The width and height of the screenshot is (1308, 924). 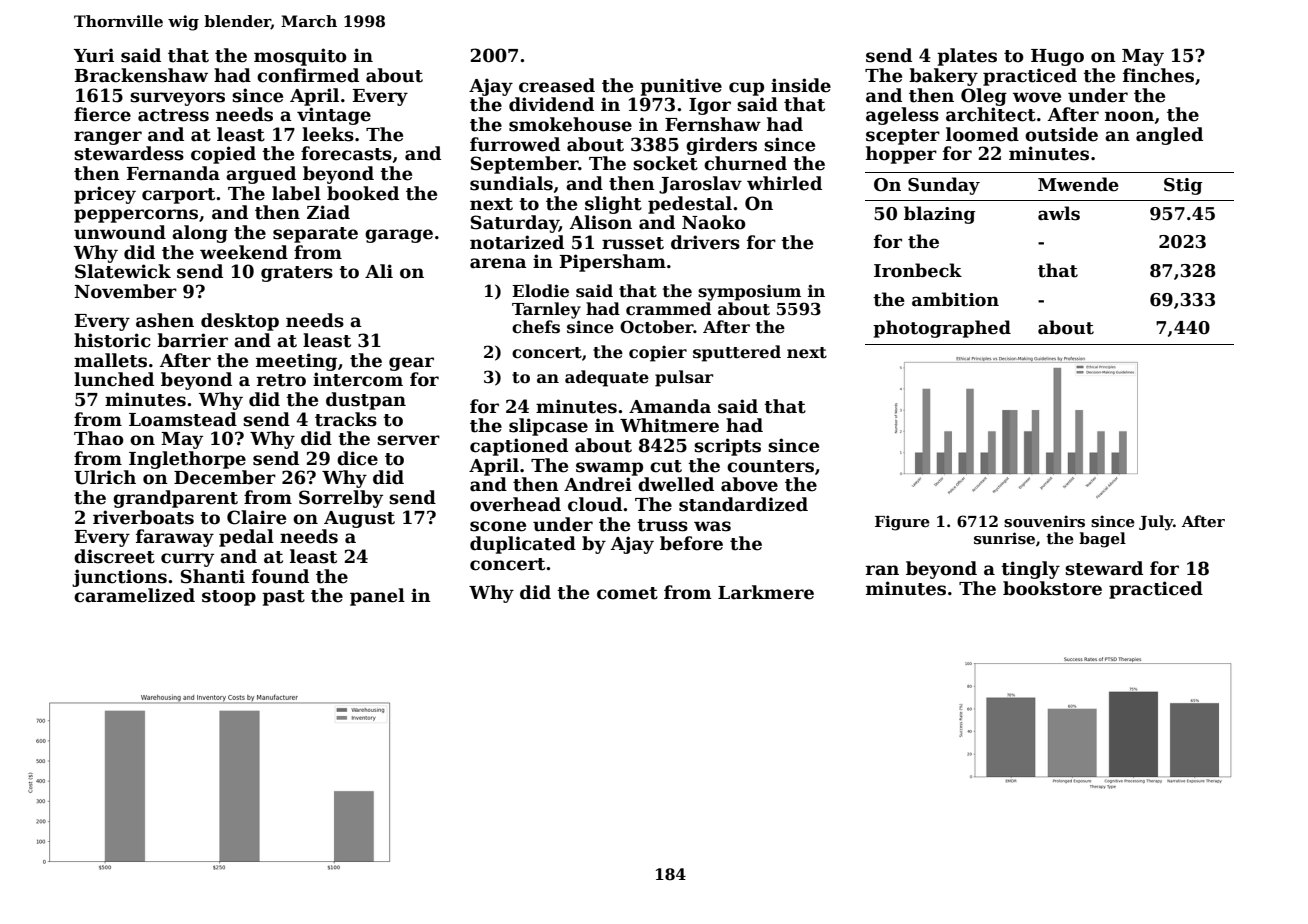 I want to click on stoop, so click(x=229, y=598).
